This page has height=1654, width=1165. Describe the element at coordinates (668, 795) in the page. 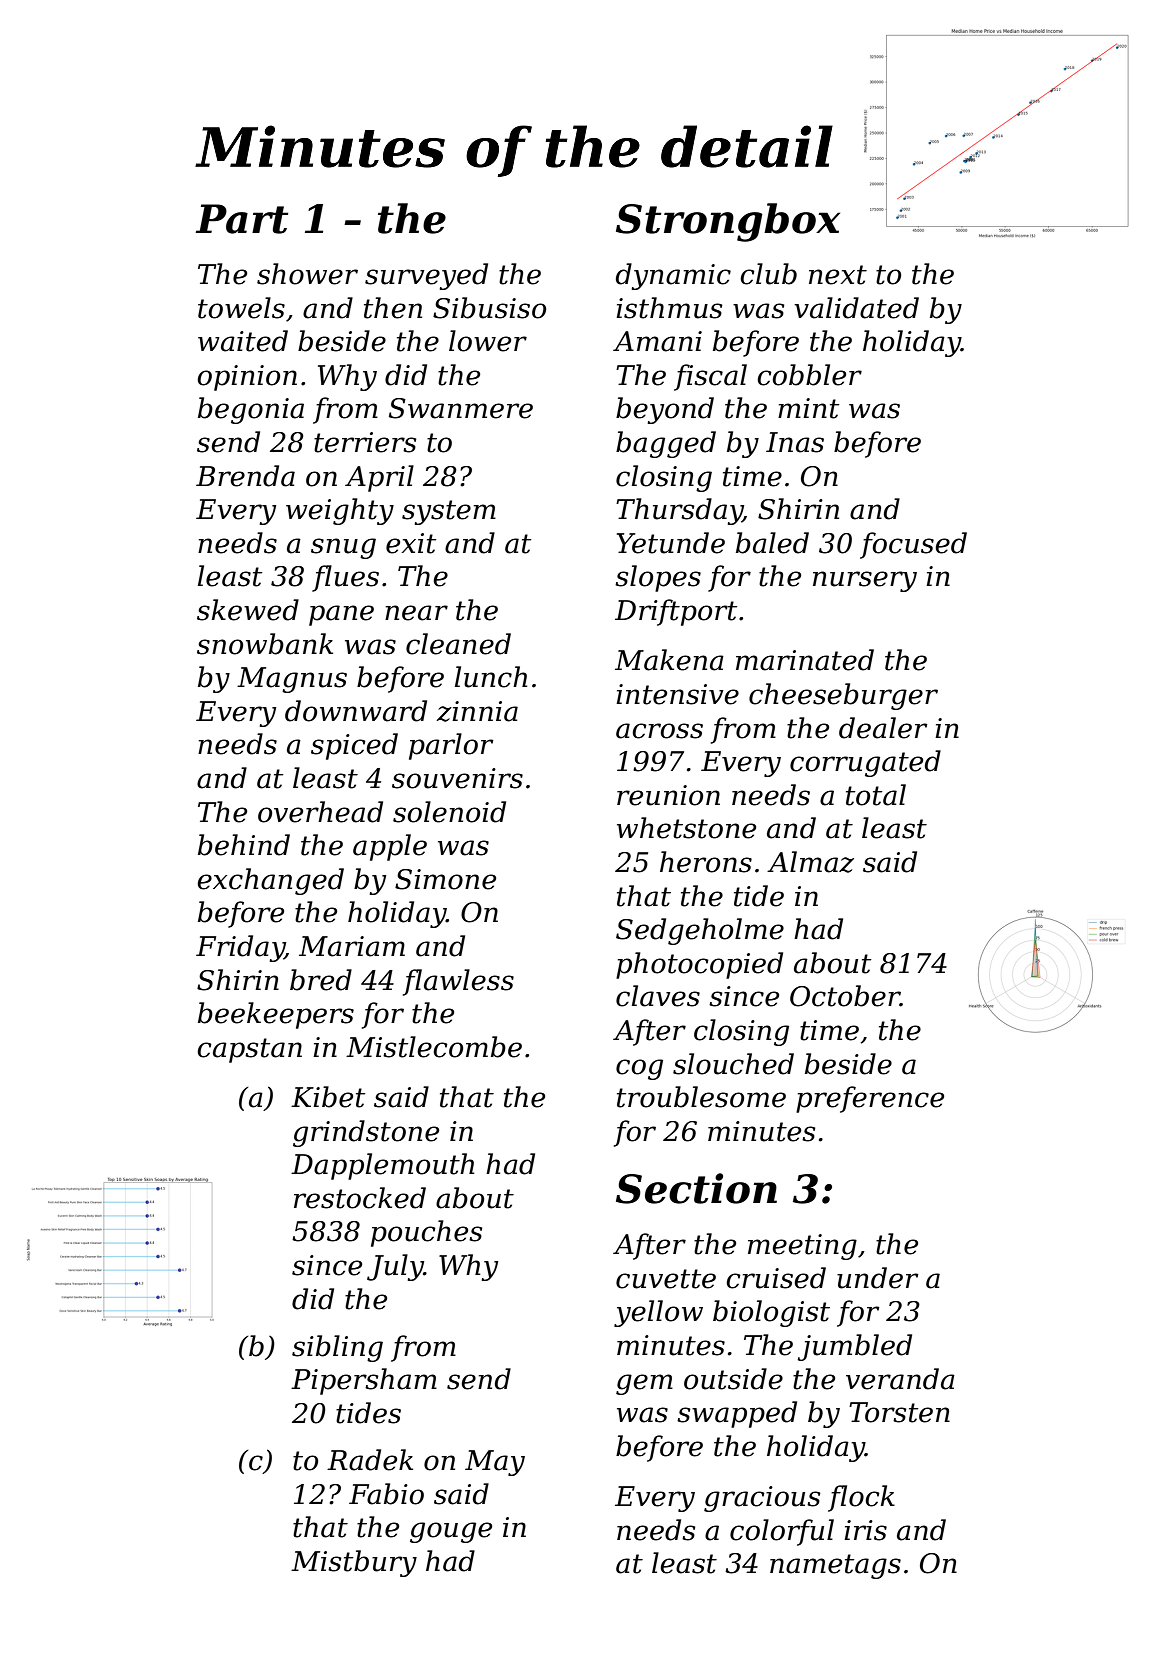

I see `reunion` at that location.
